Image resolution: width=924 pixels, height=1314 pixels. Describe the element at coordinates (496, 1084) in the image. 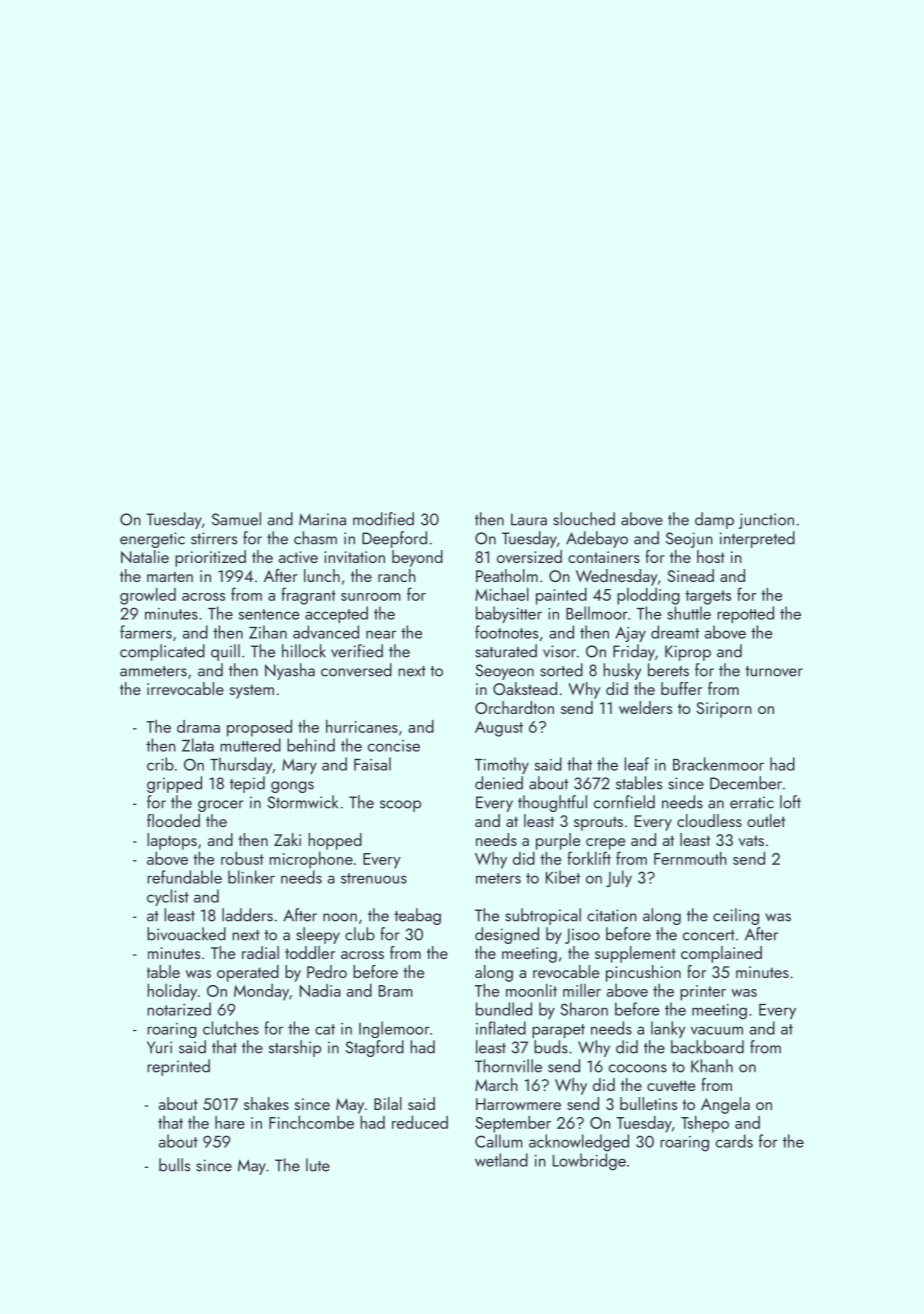

I see `March` at that location.
